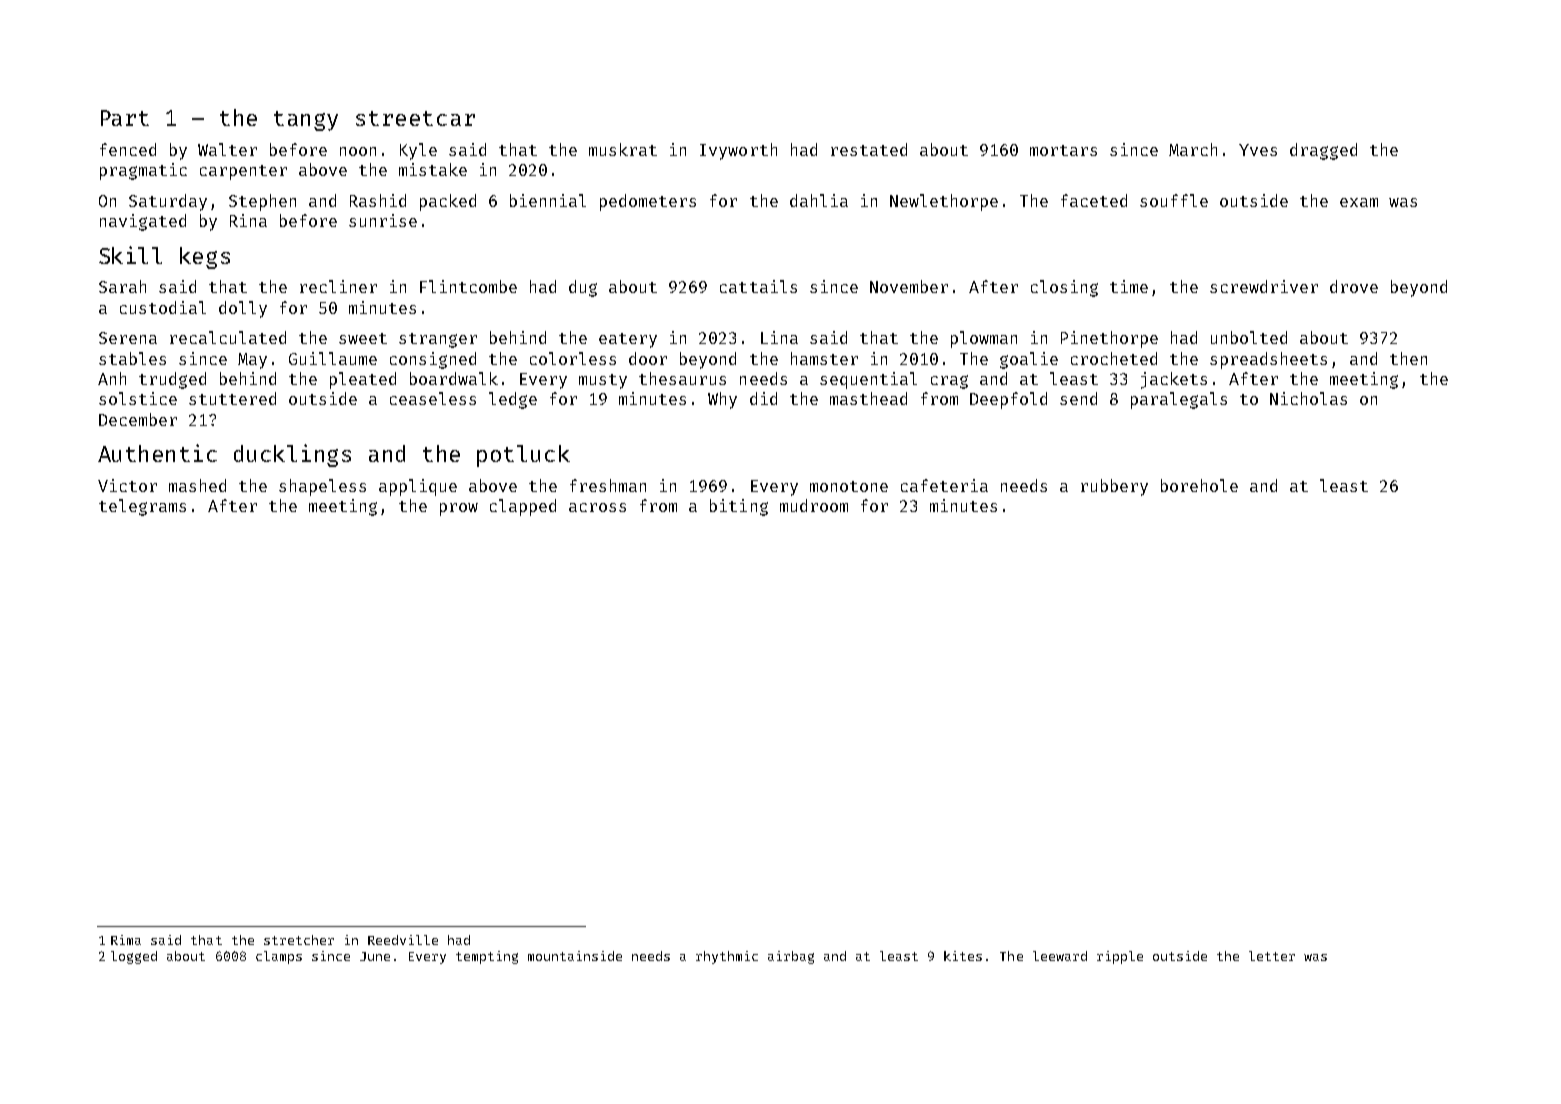  Describe the element at coordinates (791, 957) in the screenshot. I see `airbag` at that location.
